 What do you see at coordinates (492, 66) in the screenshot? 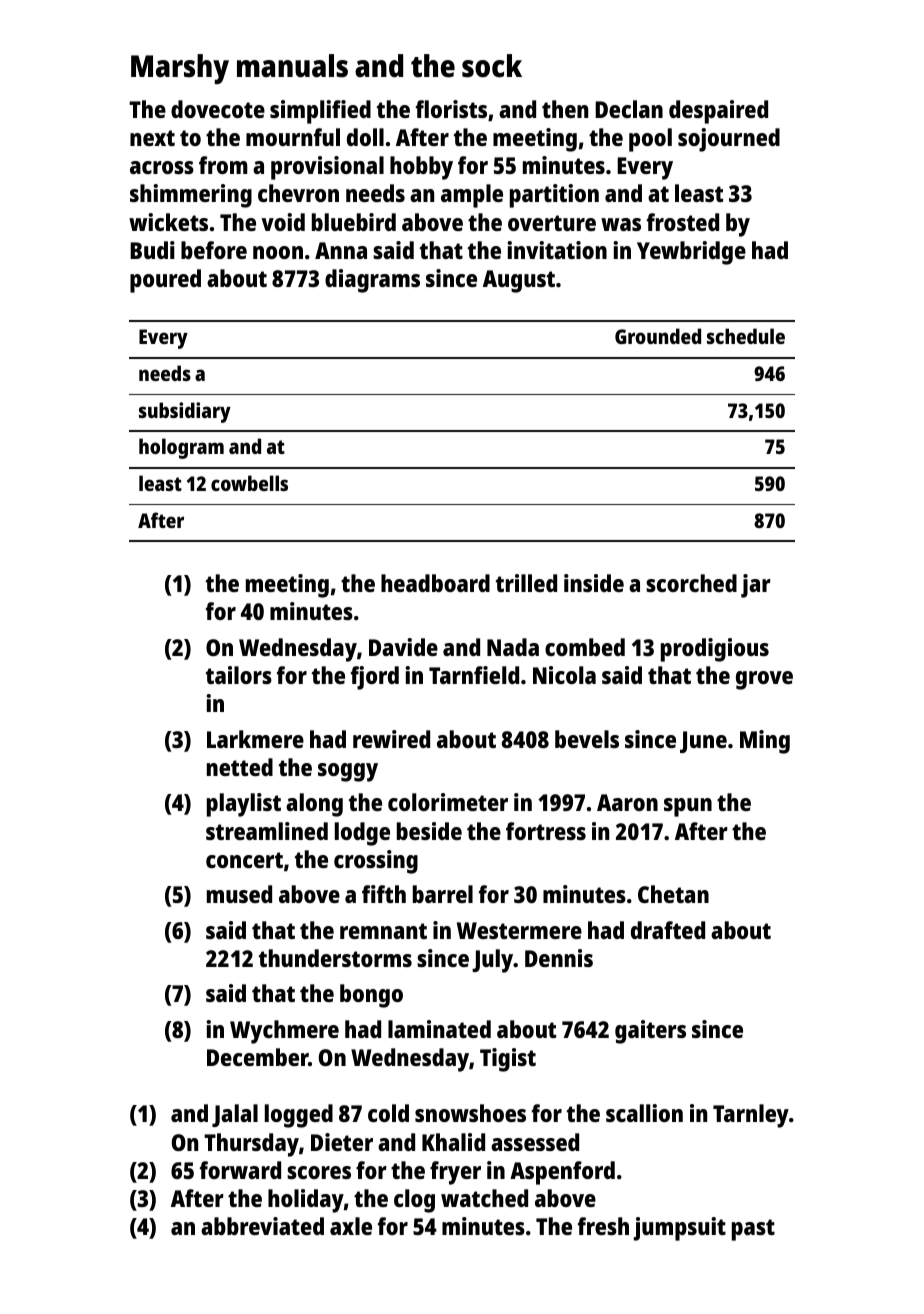
I see `sock` at bounding box center [492, 66].
